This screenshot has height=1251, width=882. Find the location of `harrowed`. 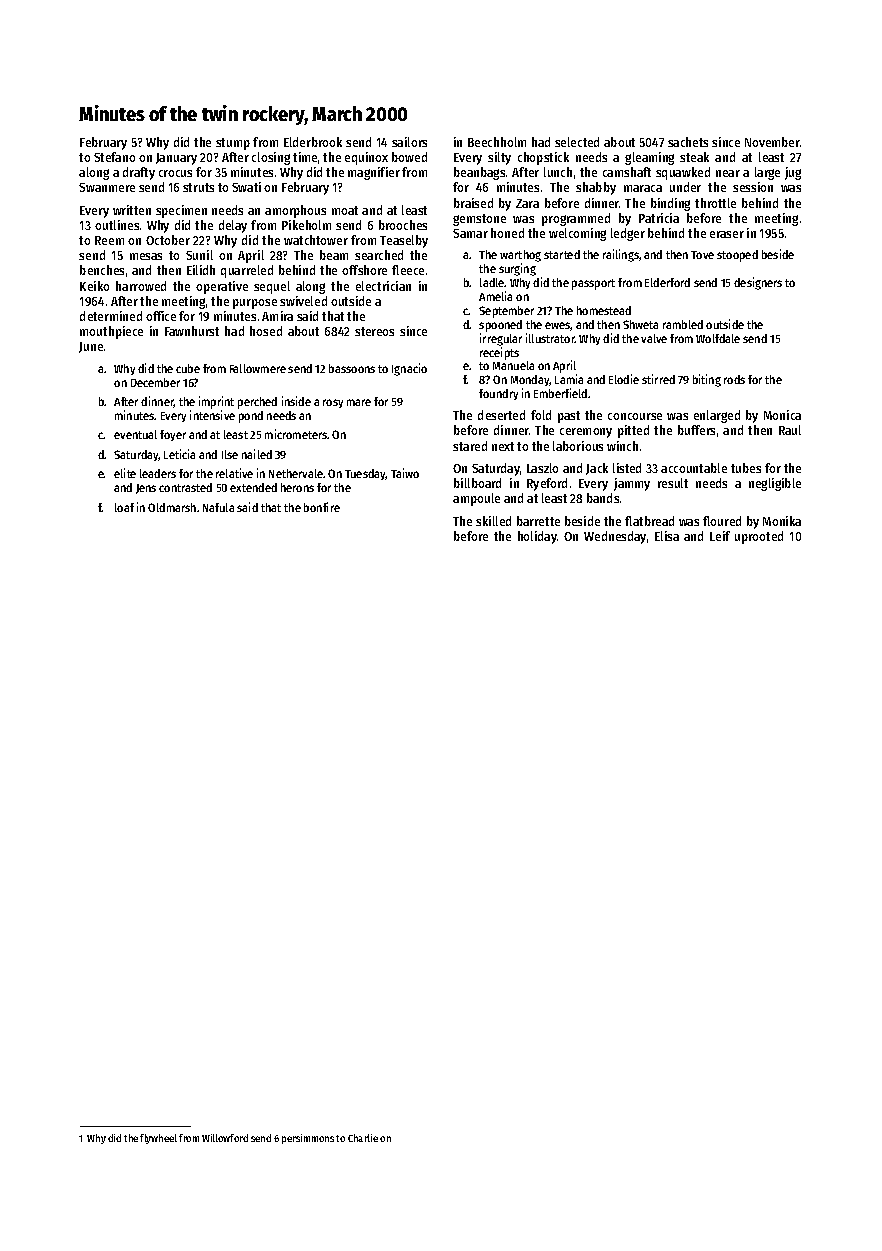

harrowed is located at coordinates (141, 286).
